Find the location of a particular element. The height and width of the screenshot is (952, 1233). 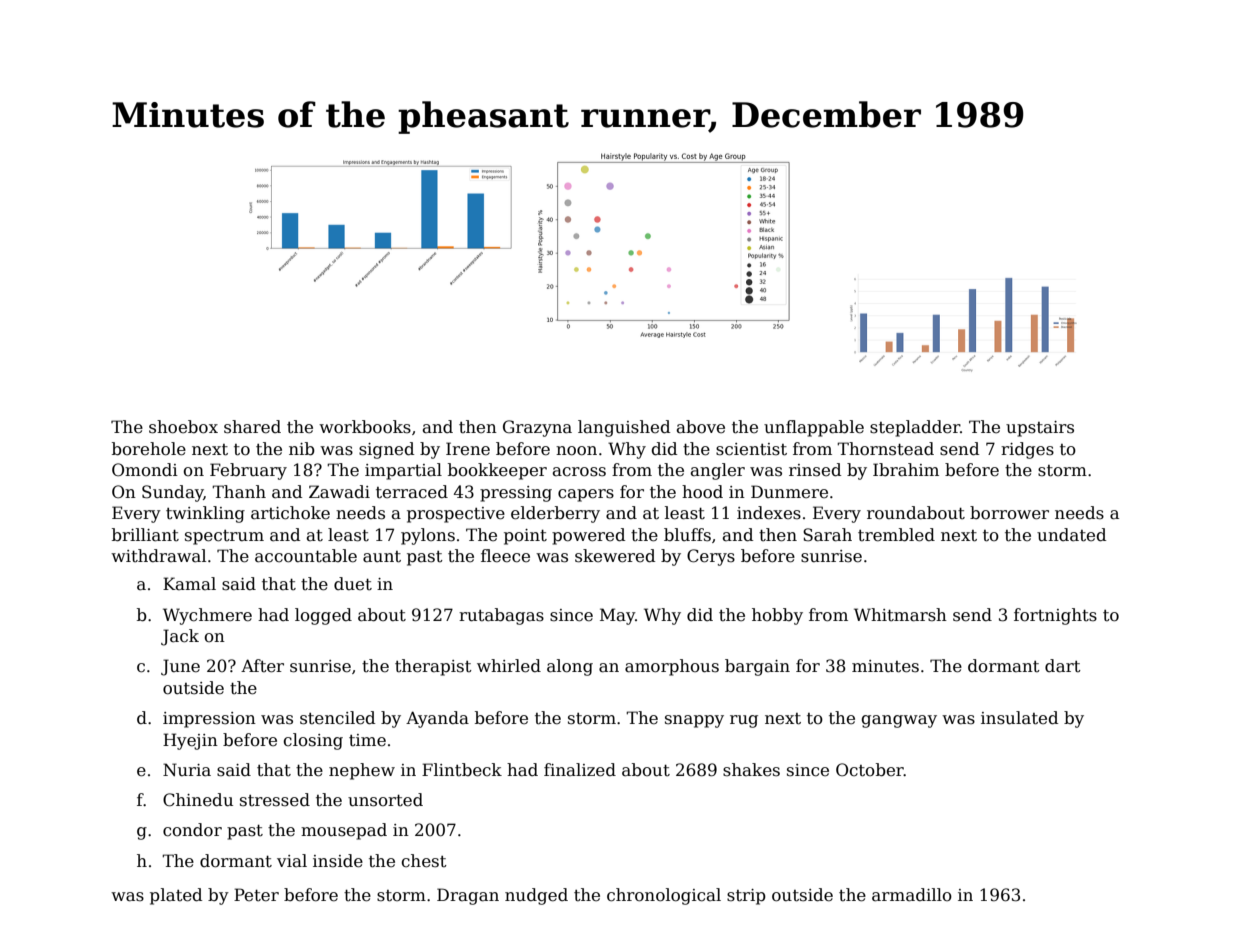

After is located at coordinates (262, 666).
